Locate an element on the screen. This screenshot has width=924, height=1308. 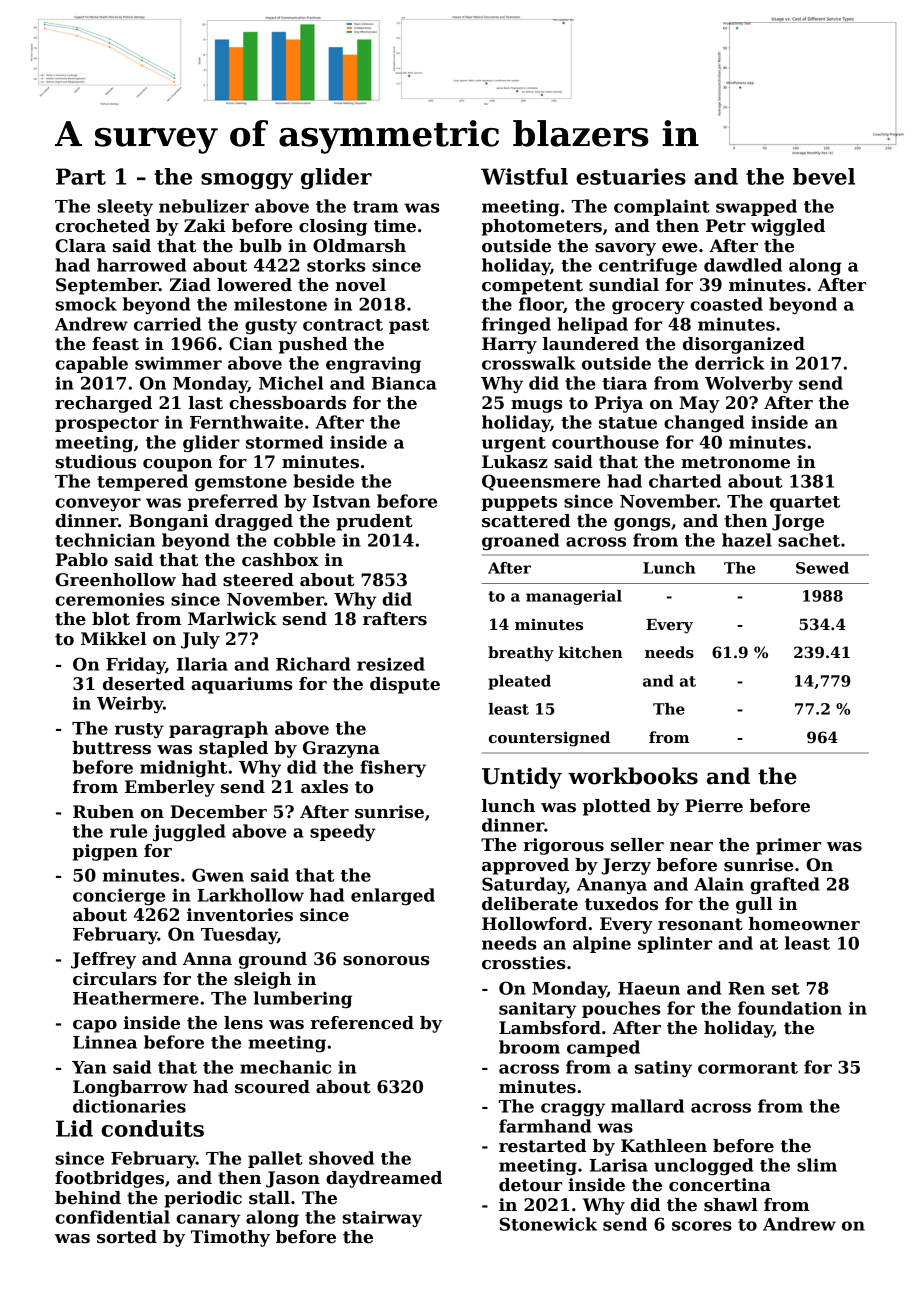
Weirby is located at coordinates (130, 704).
